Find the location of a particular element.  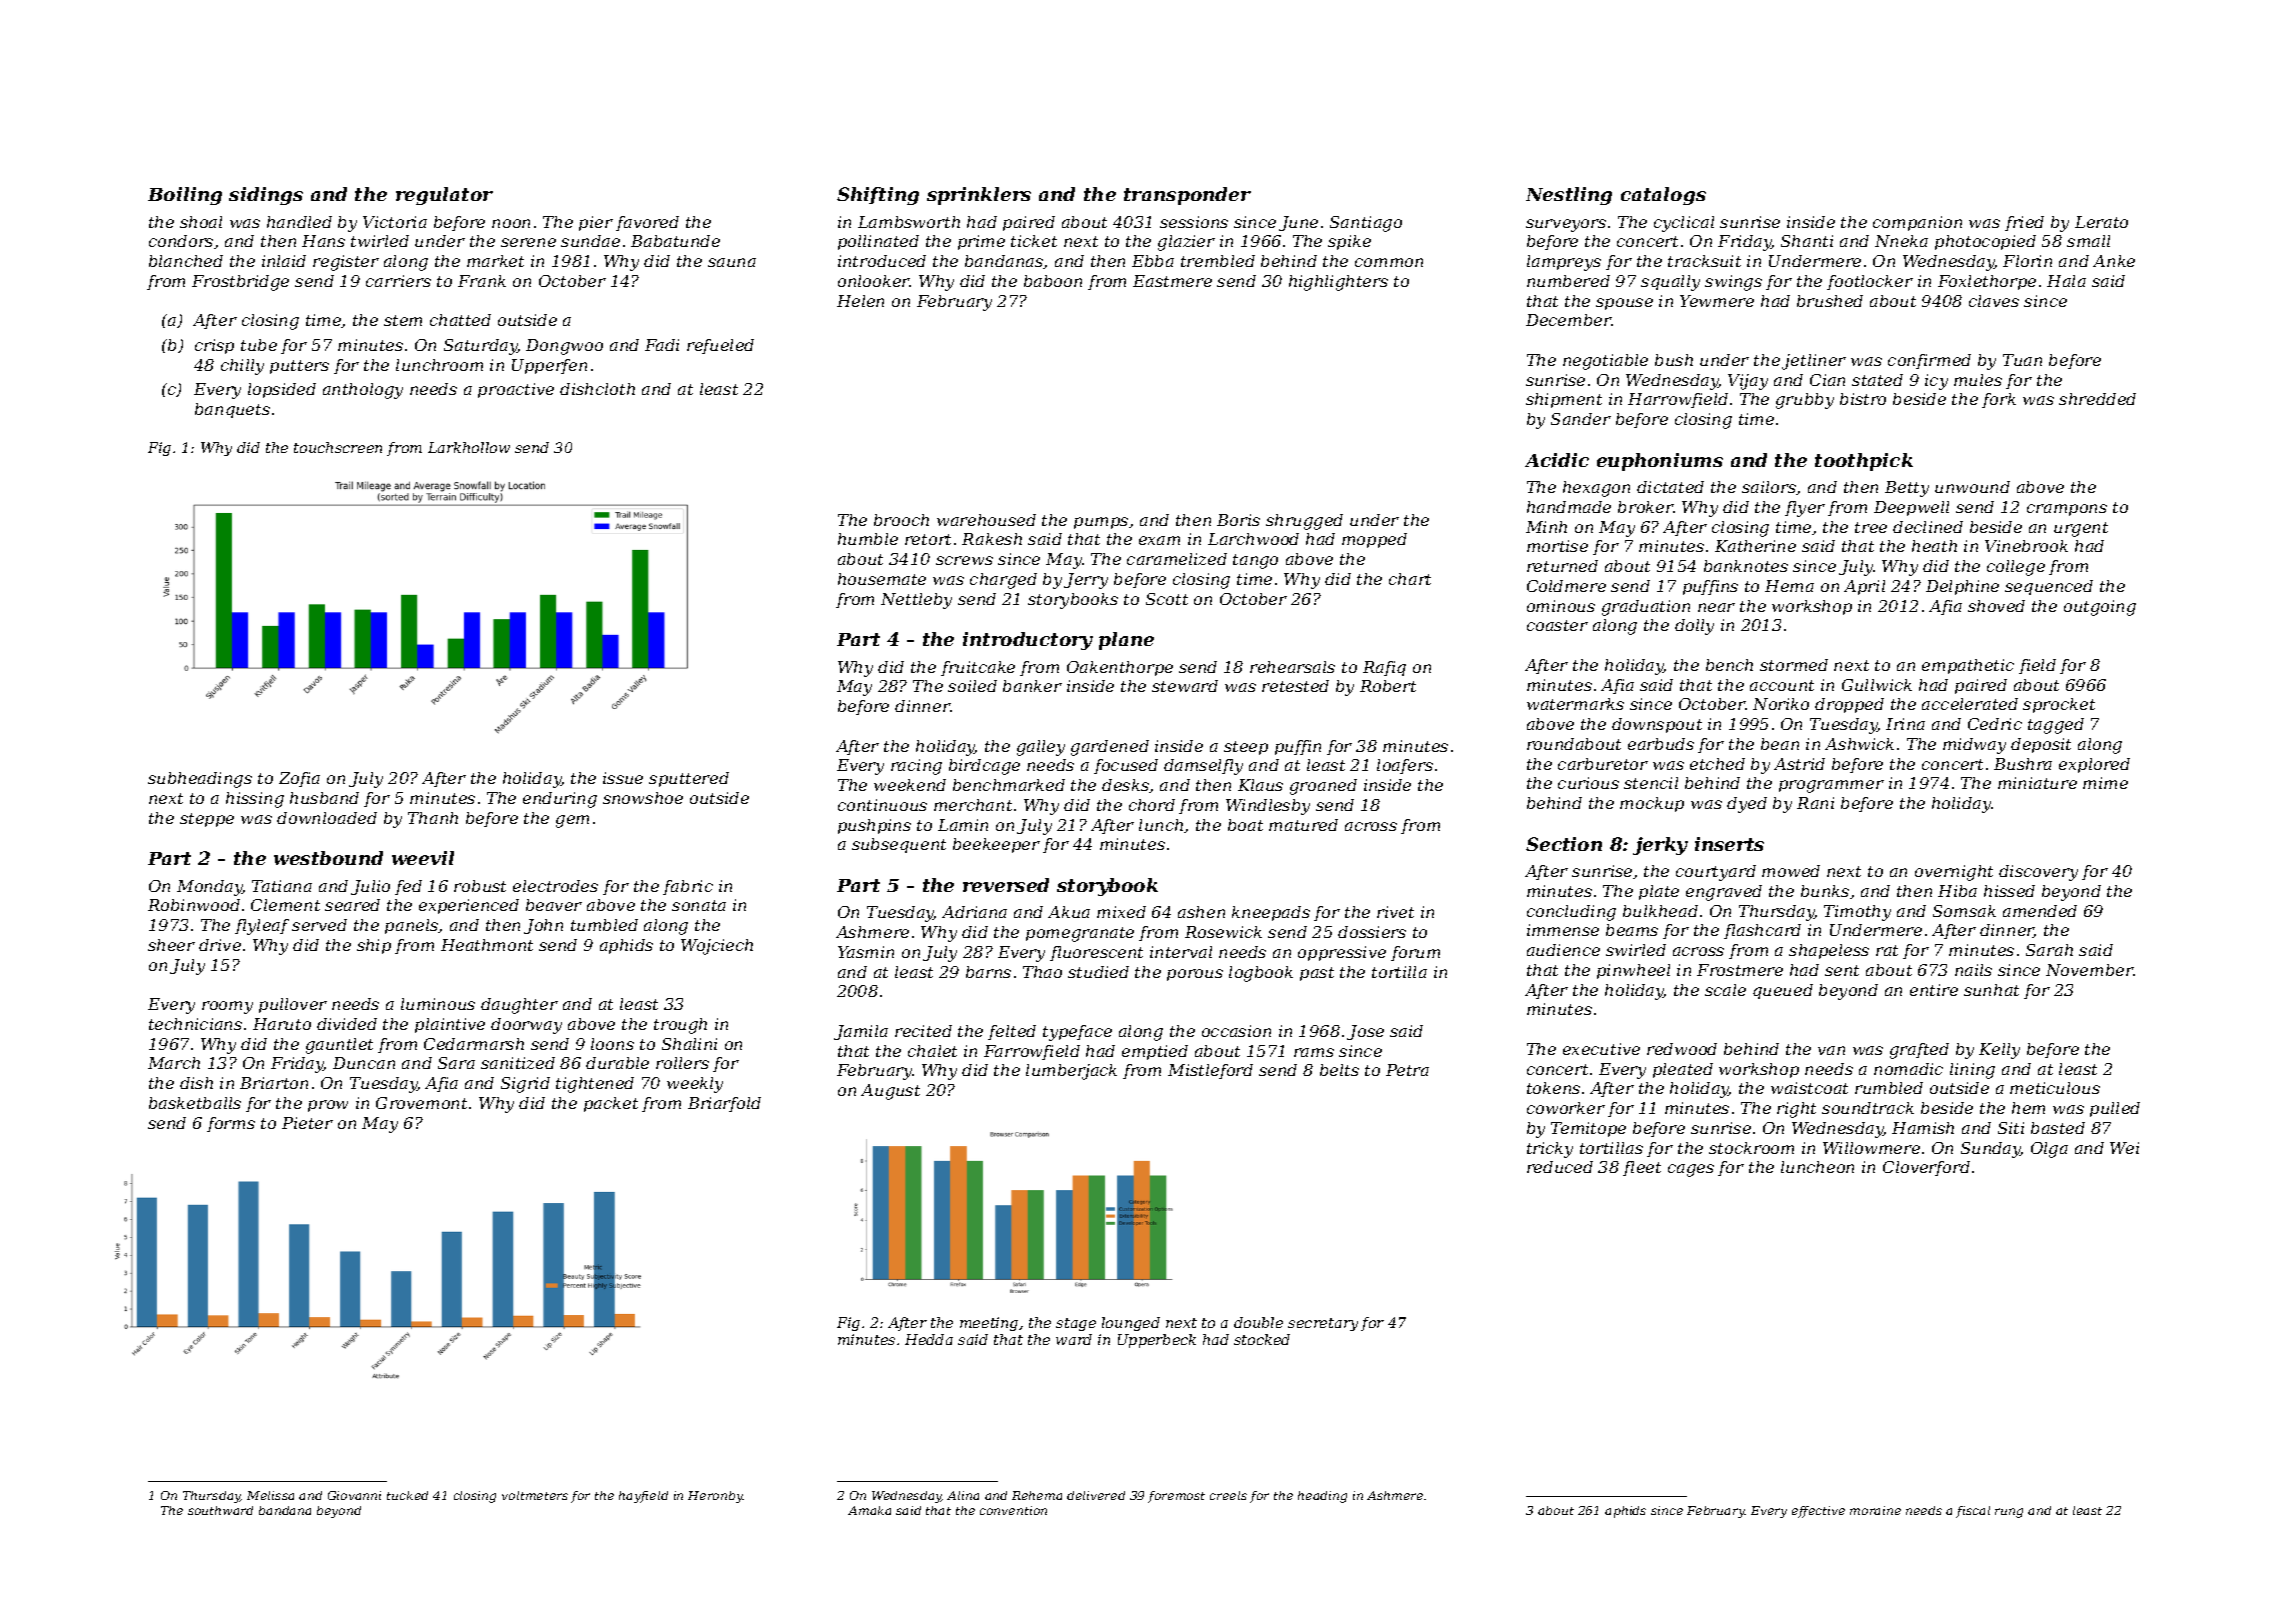

sidings is located at coordinates (266, 196).
